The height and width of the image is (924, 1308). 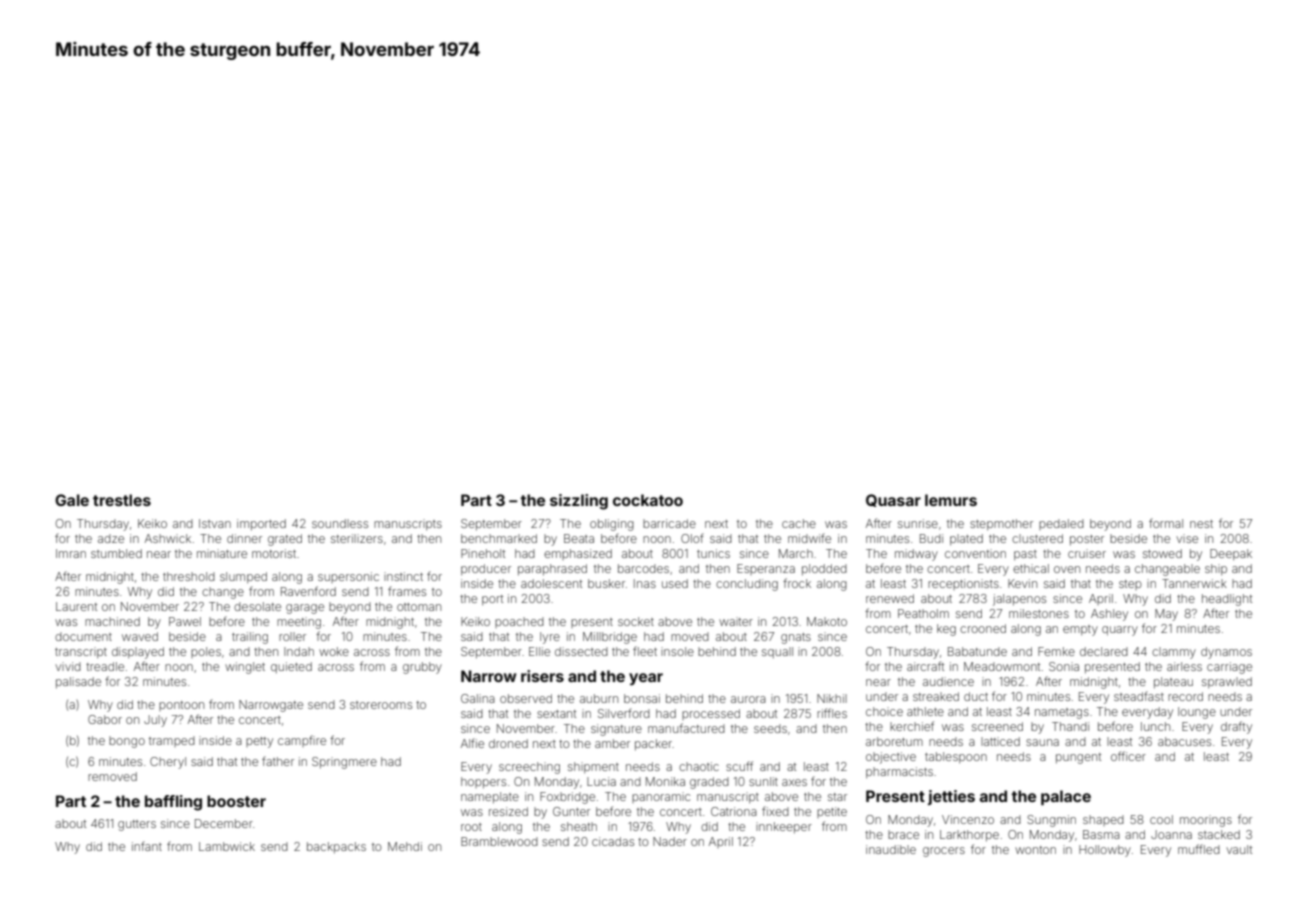 I want to click on barcodes, so click(x=643, y=568).
